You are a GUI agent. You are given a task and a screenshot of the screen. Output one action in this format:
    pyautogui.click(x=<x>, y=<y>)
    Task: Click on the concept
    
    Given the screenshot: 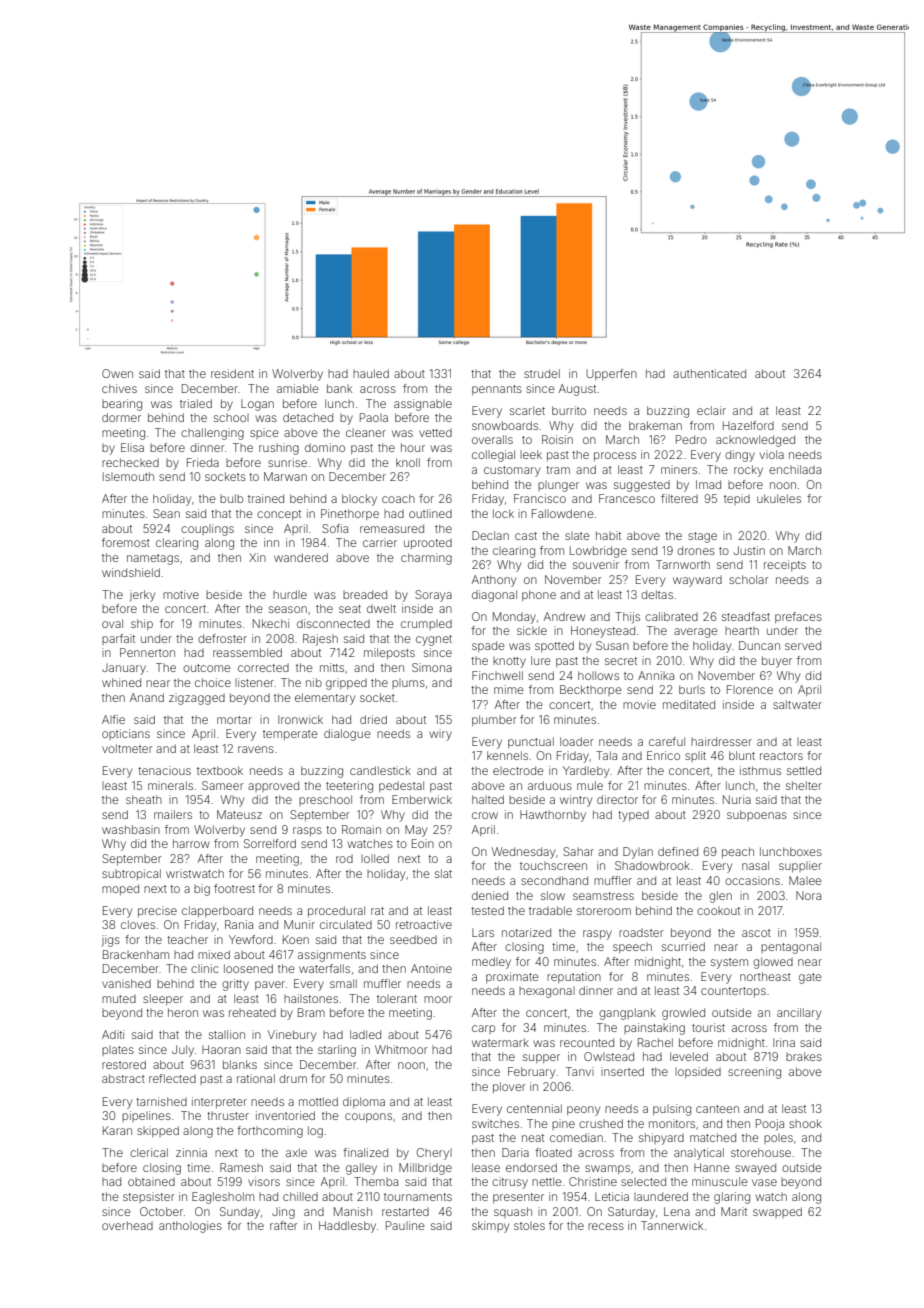 What is the action you would take?
    pyautogui.click(x=279, y=515)
